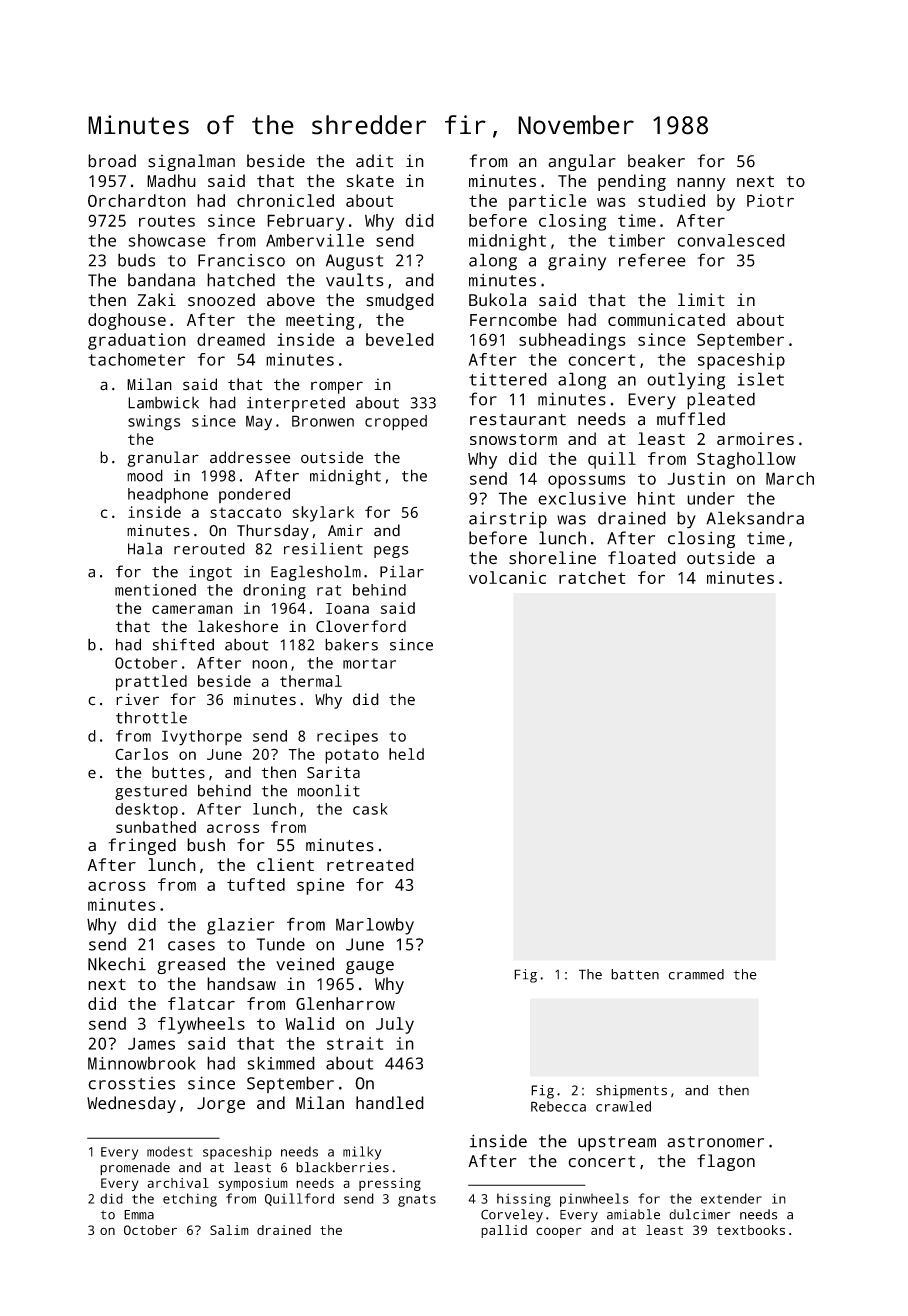  Describe the element at coordinates (141, 754) in the document. I see `Carlos` at that location.
